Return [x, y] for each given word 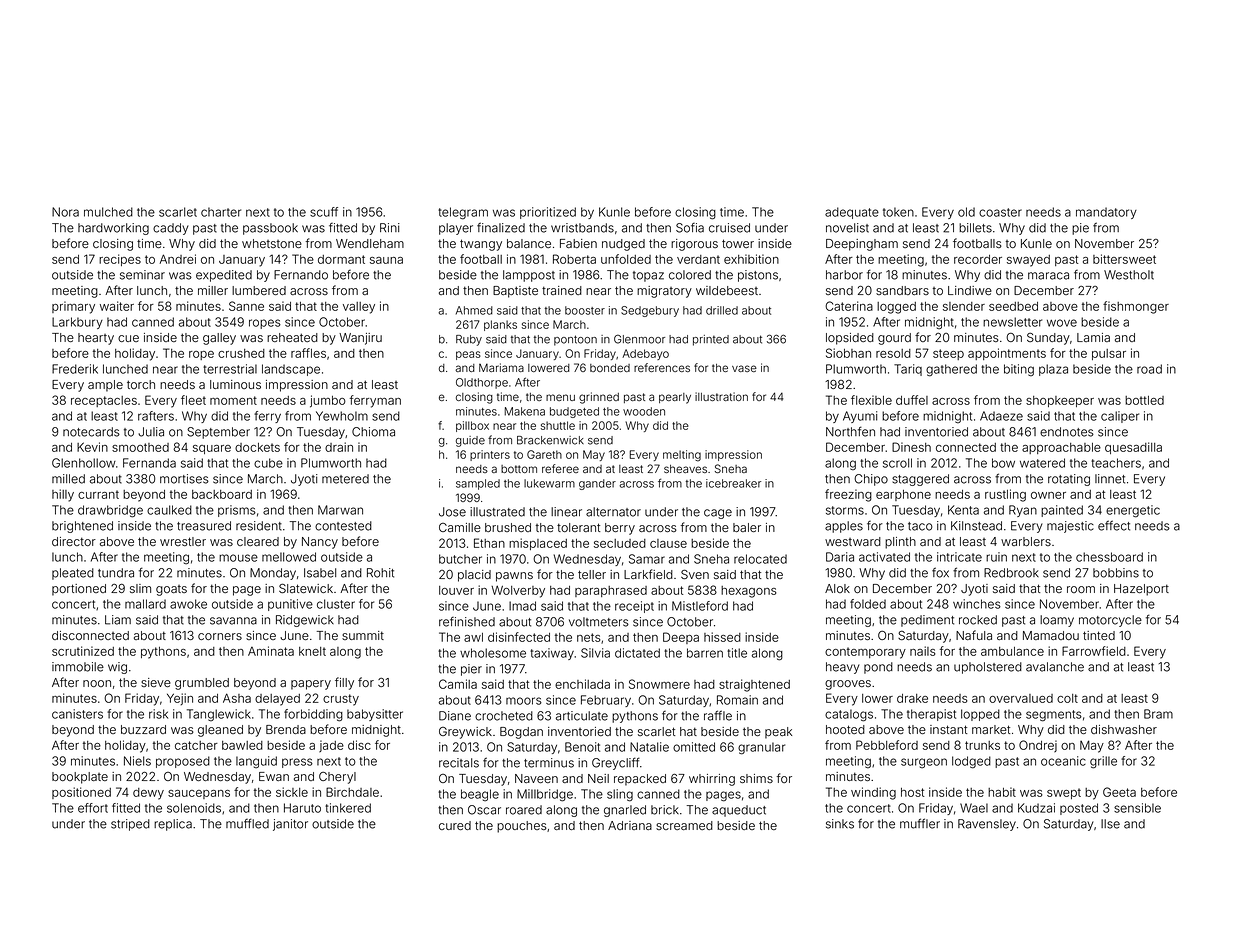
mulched [108, 212]
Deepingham [862, 245]
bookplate [80, 778]
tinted [1099, 635]
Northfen [850, 431]
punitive [290, 605]
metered [345, 479]
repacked [640, 780]
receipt [634, 607]
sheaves [685, 469]
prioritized [548, 213]
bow [1003, 463]
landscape [291, 370]
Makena [524, 411]
